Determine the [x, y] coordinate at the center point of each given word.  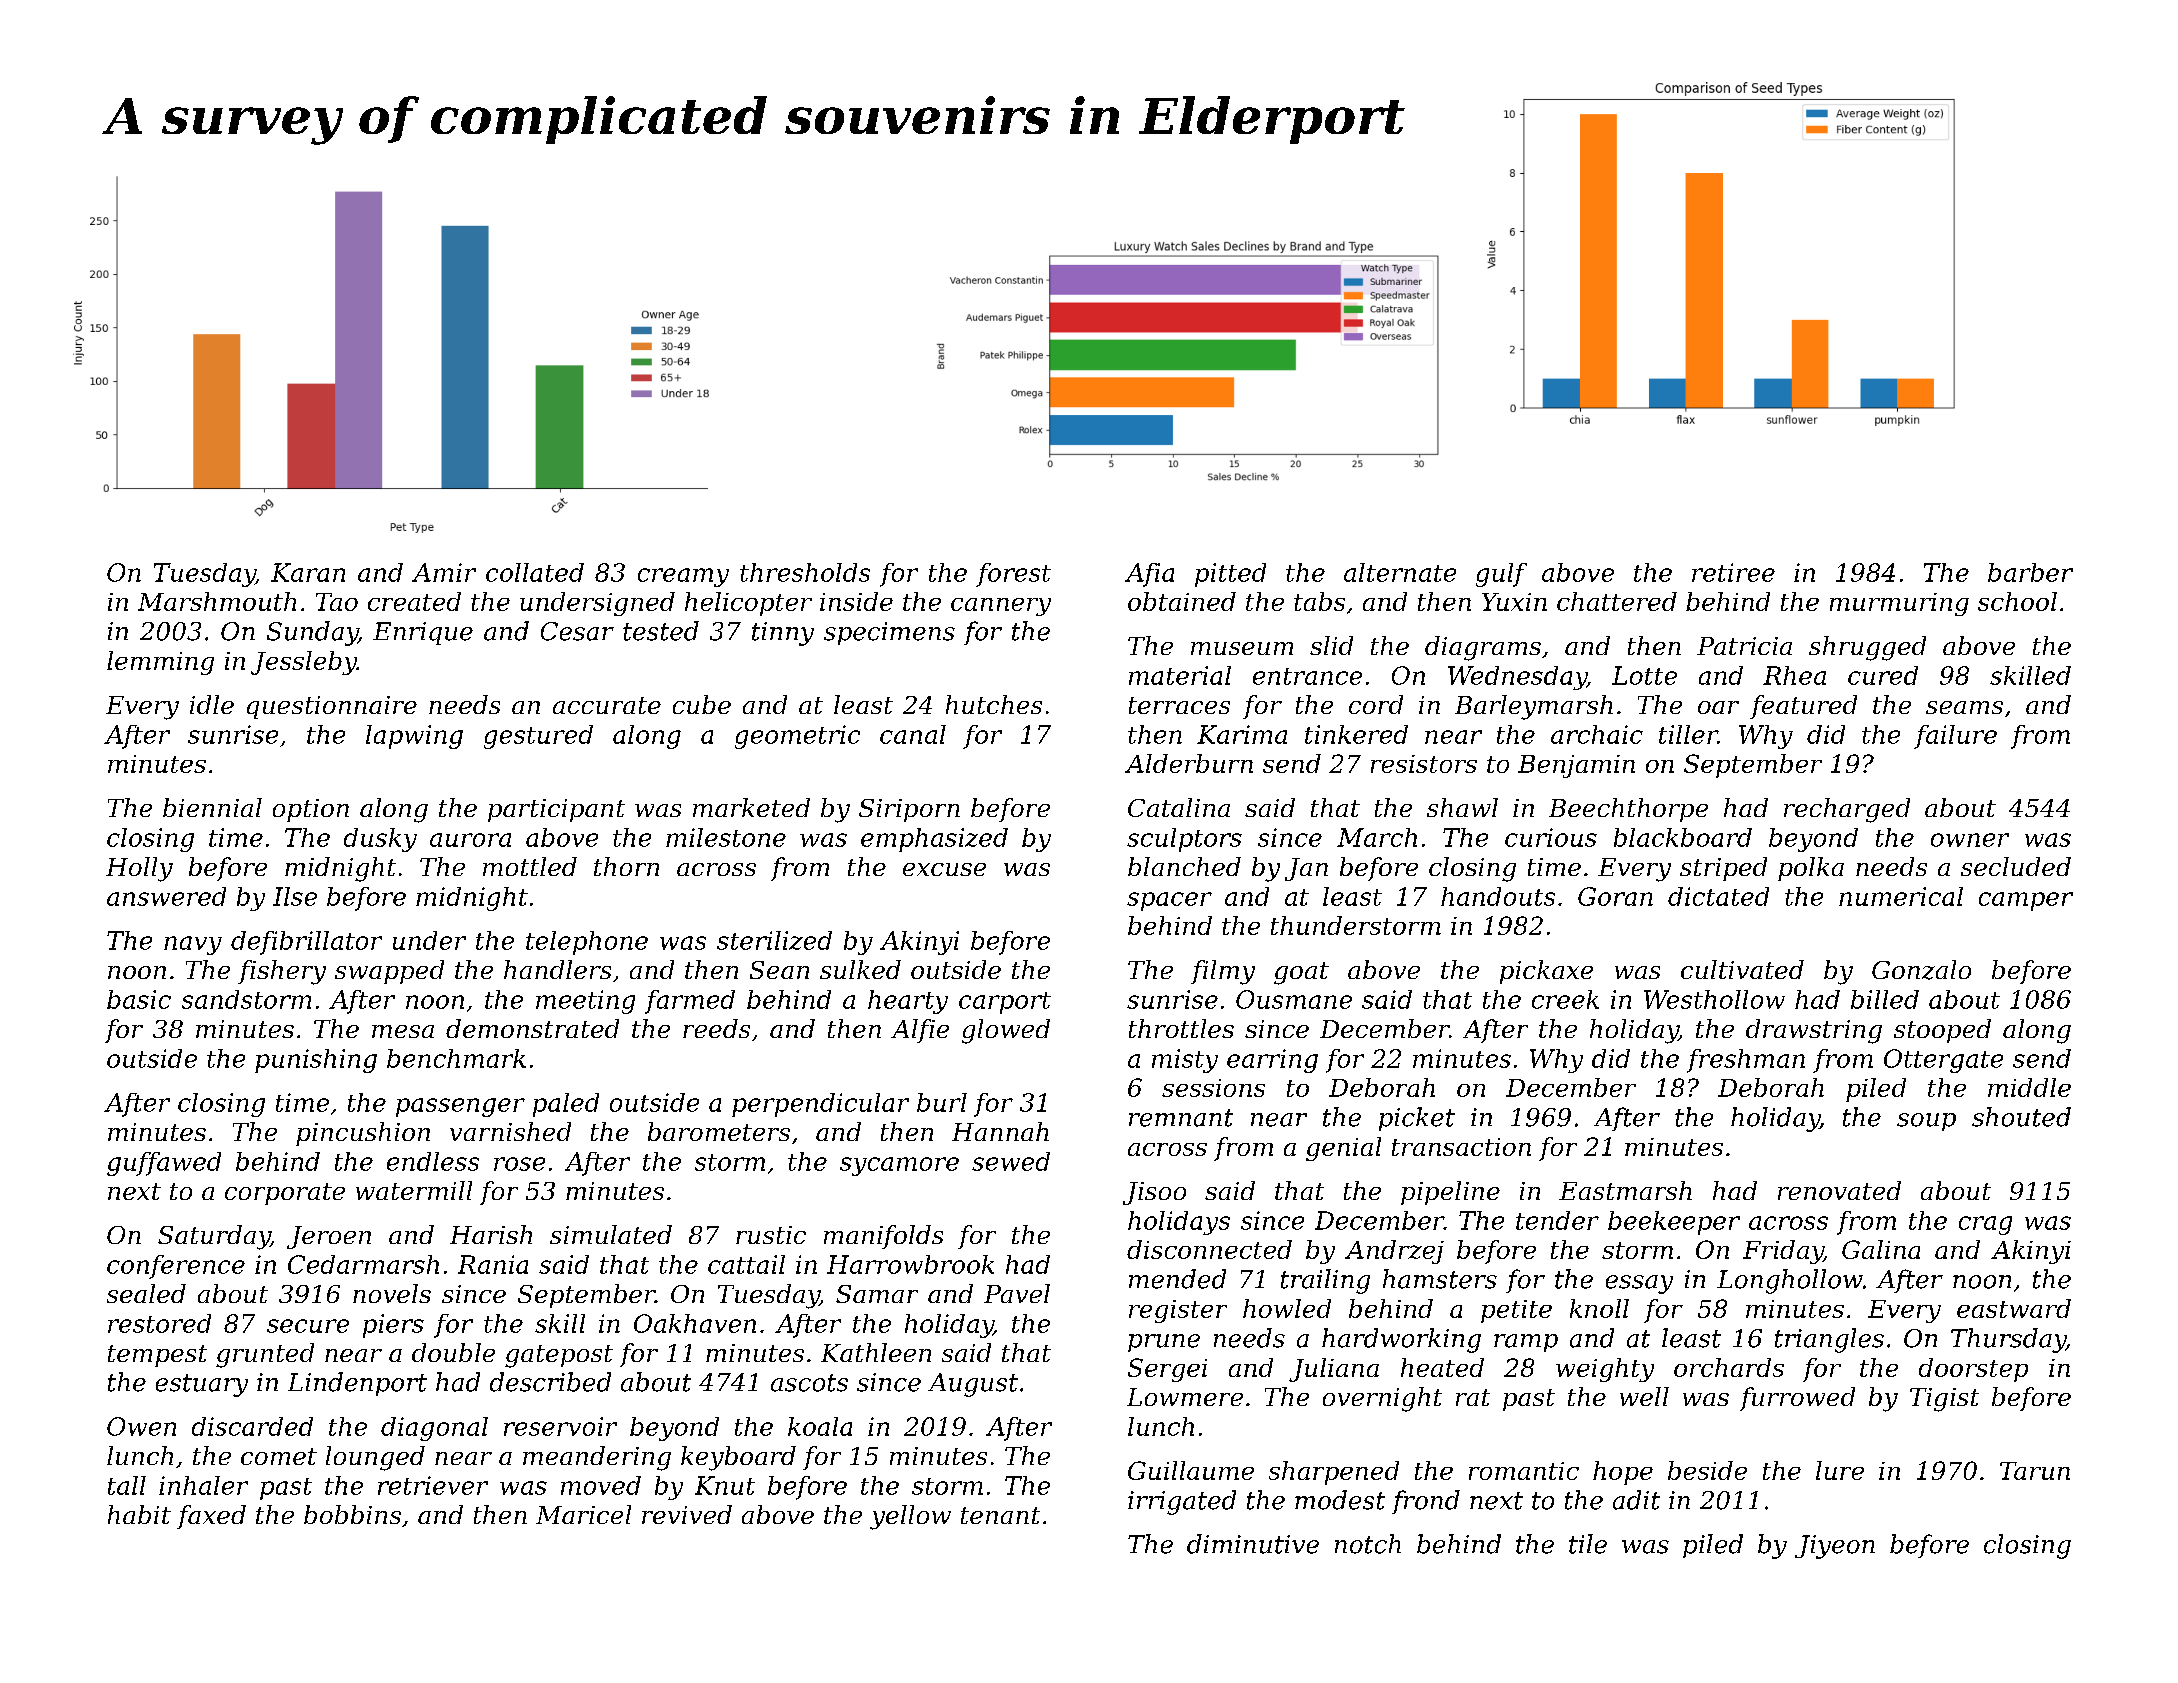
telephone [587, 943]
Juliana [1334, 1370]
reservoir [560, 1426]
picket [1417, 1119]
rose [519, 1164]
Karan [308, 572]
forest [1013, 575]
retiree [1733, 572]
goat [1301, 973]
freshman [1746, 1061]
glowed [1006, 1031]
